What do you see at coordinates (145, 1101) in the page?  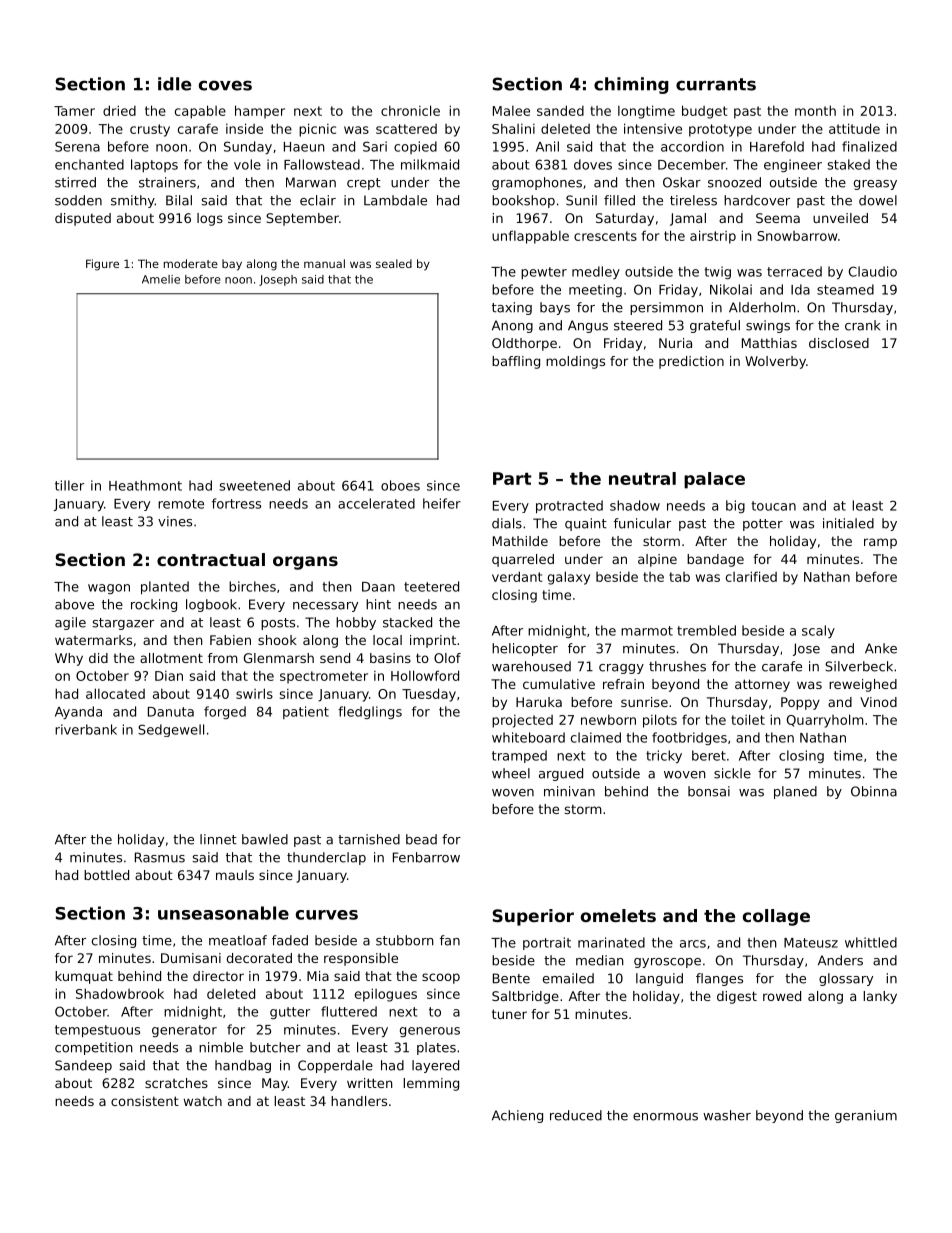 I see `consistent` at bounding box center [145, 1101].
